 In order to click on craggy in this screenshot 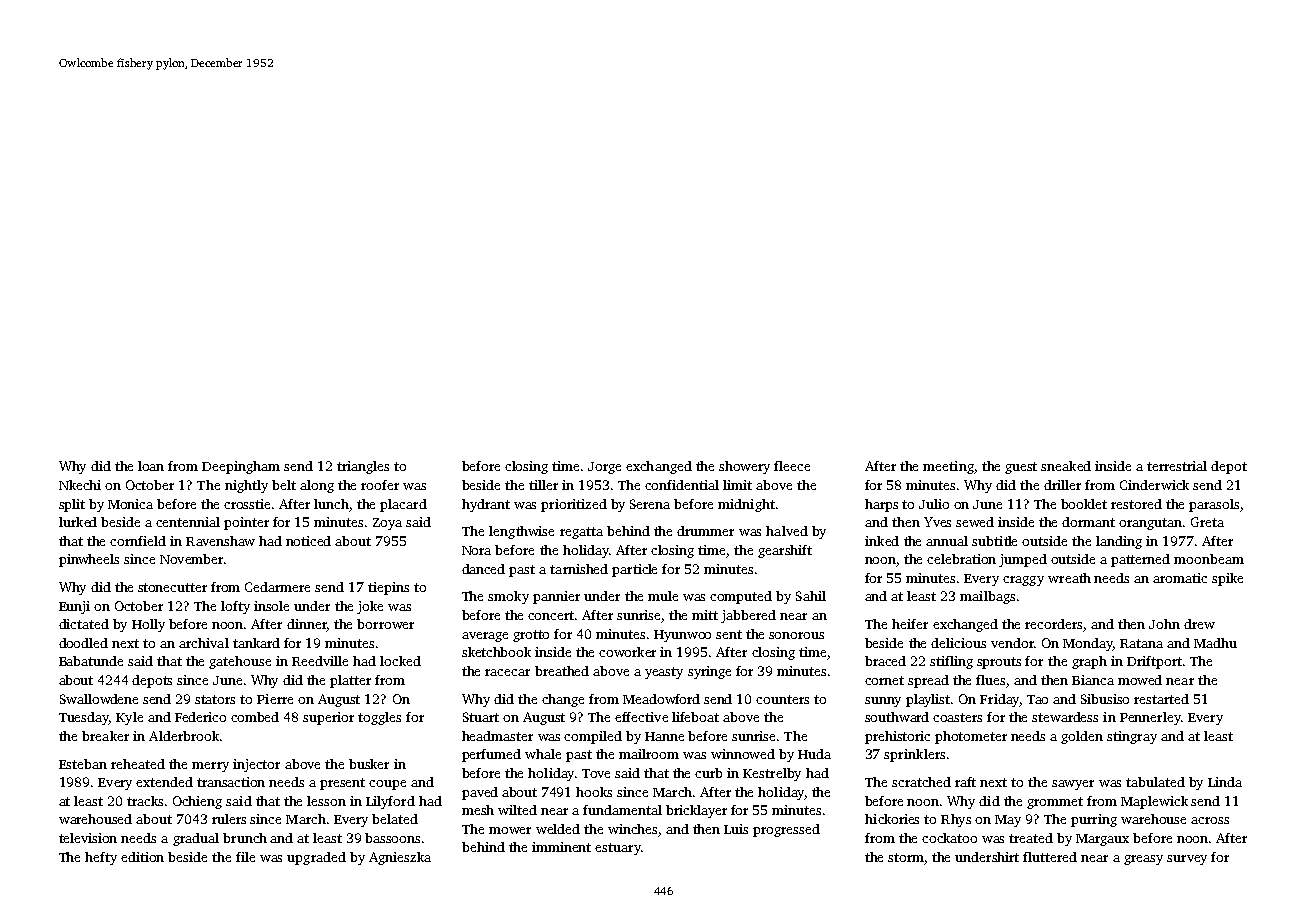, I will do `click(1023, 581)`.
